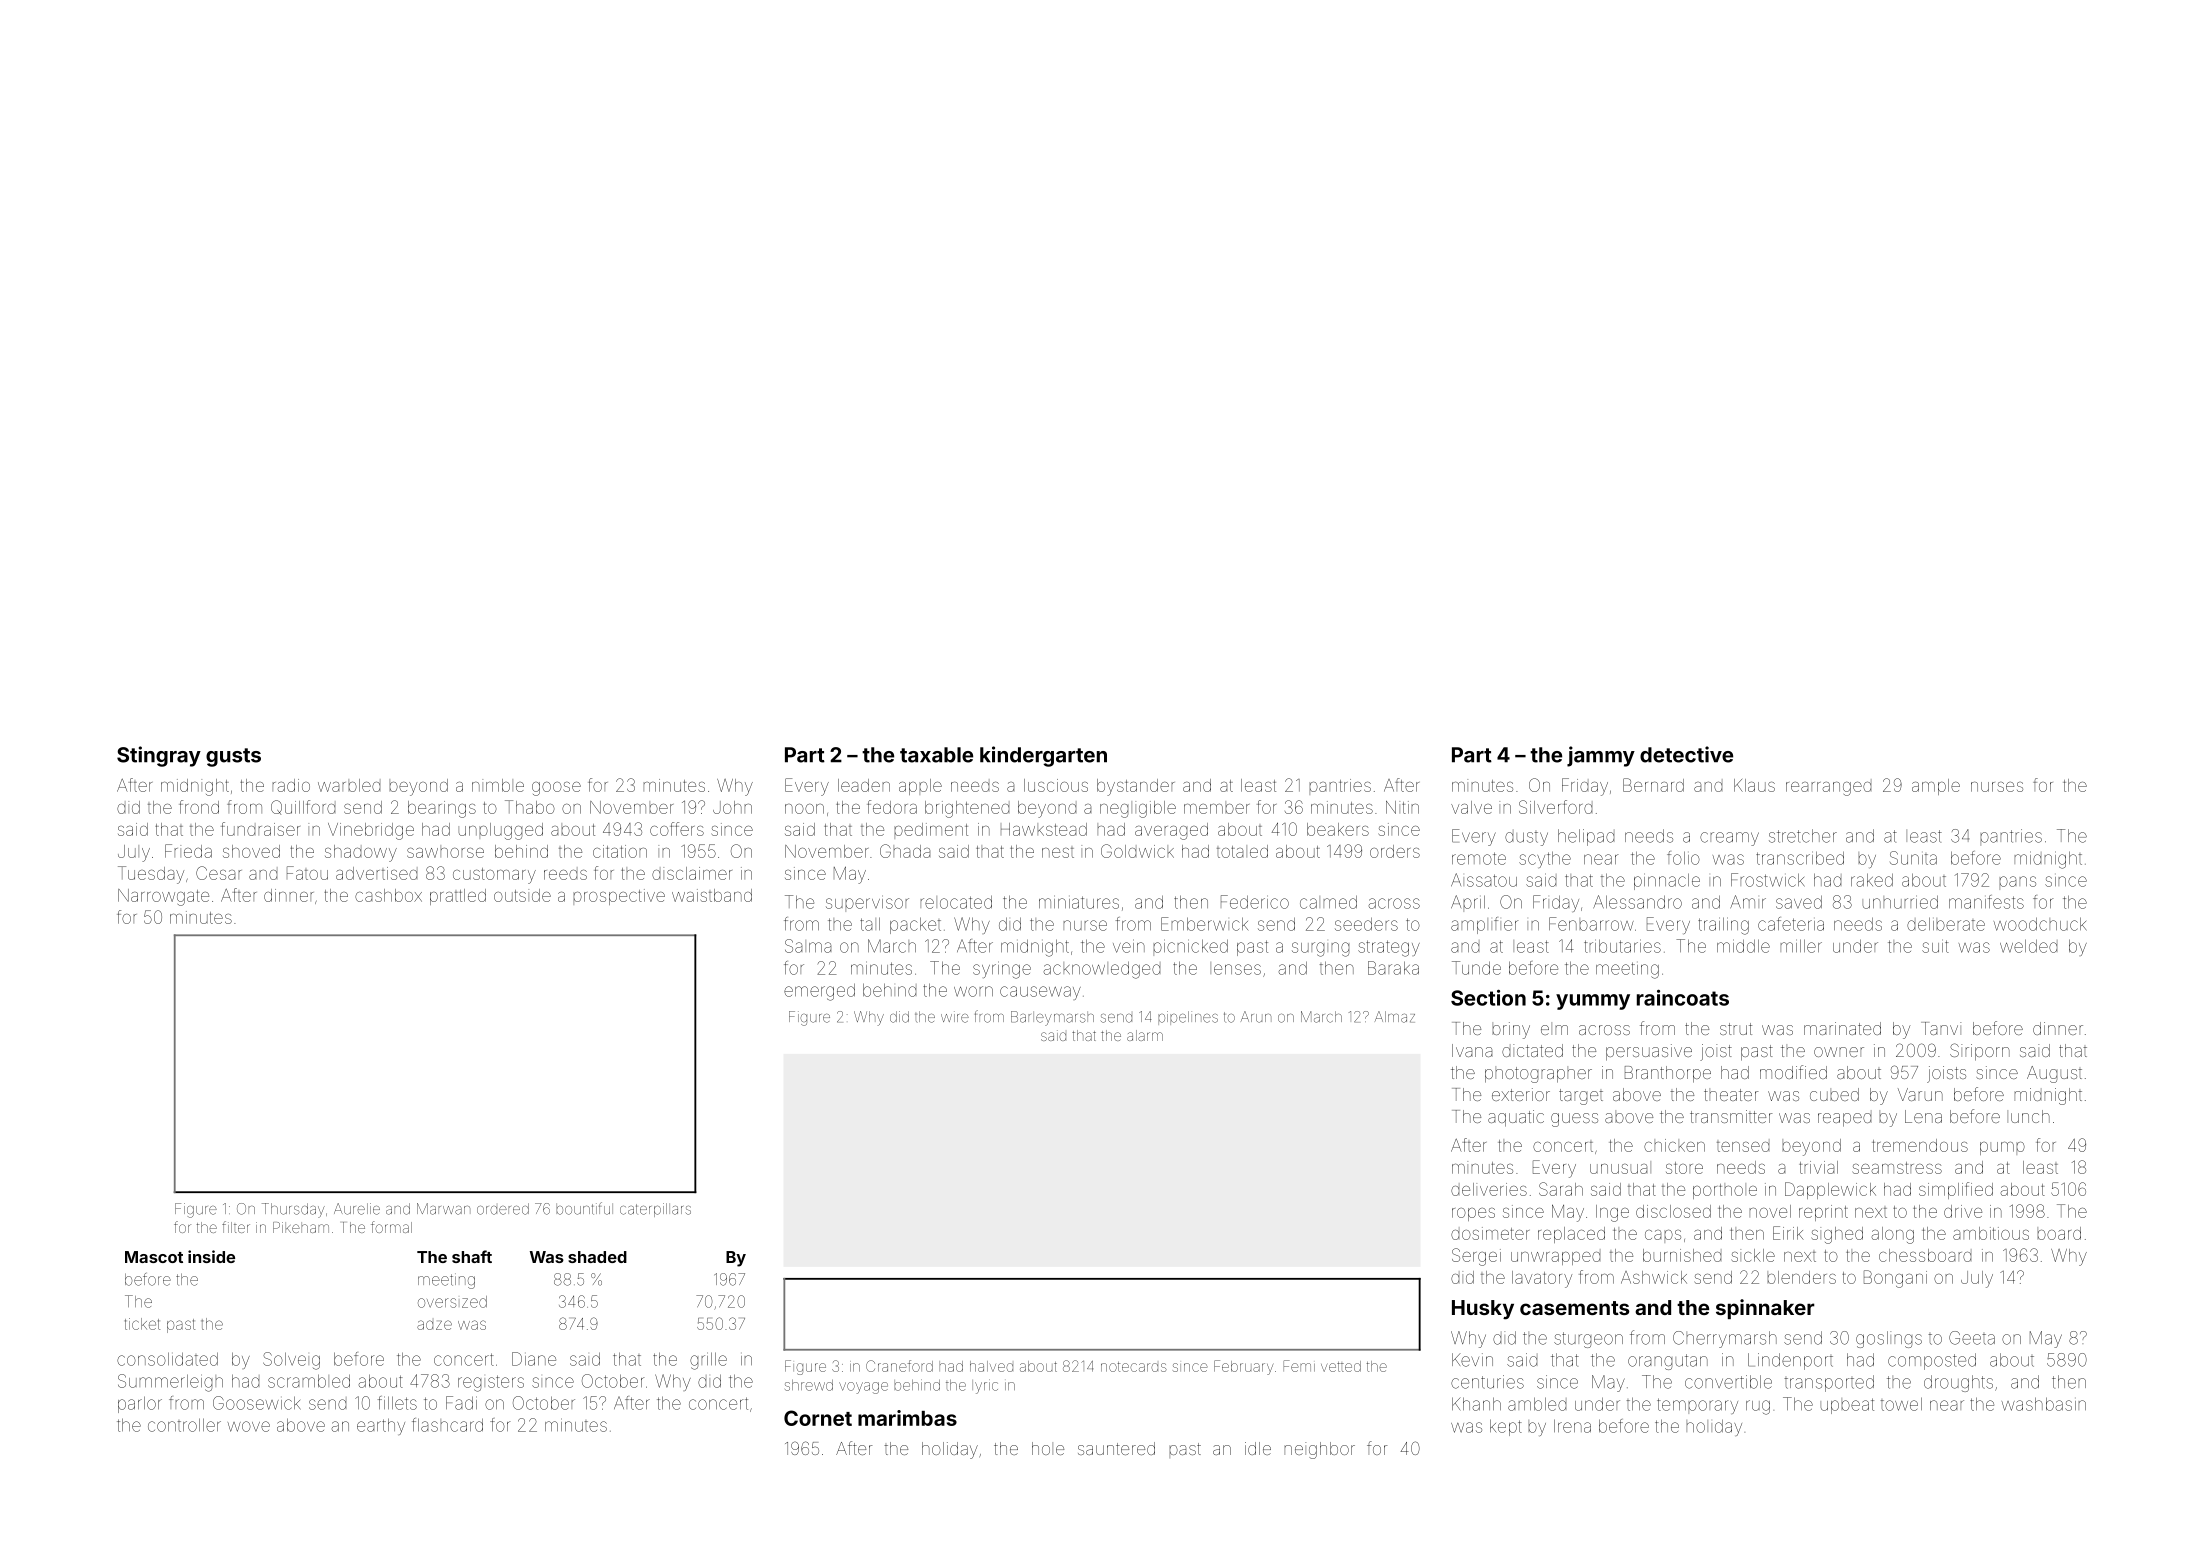 This screenshot has width=2204, height=1558. I want to click on Marwan, so click(443, 1209).
